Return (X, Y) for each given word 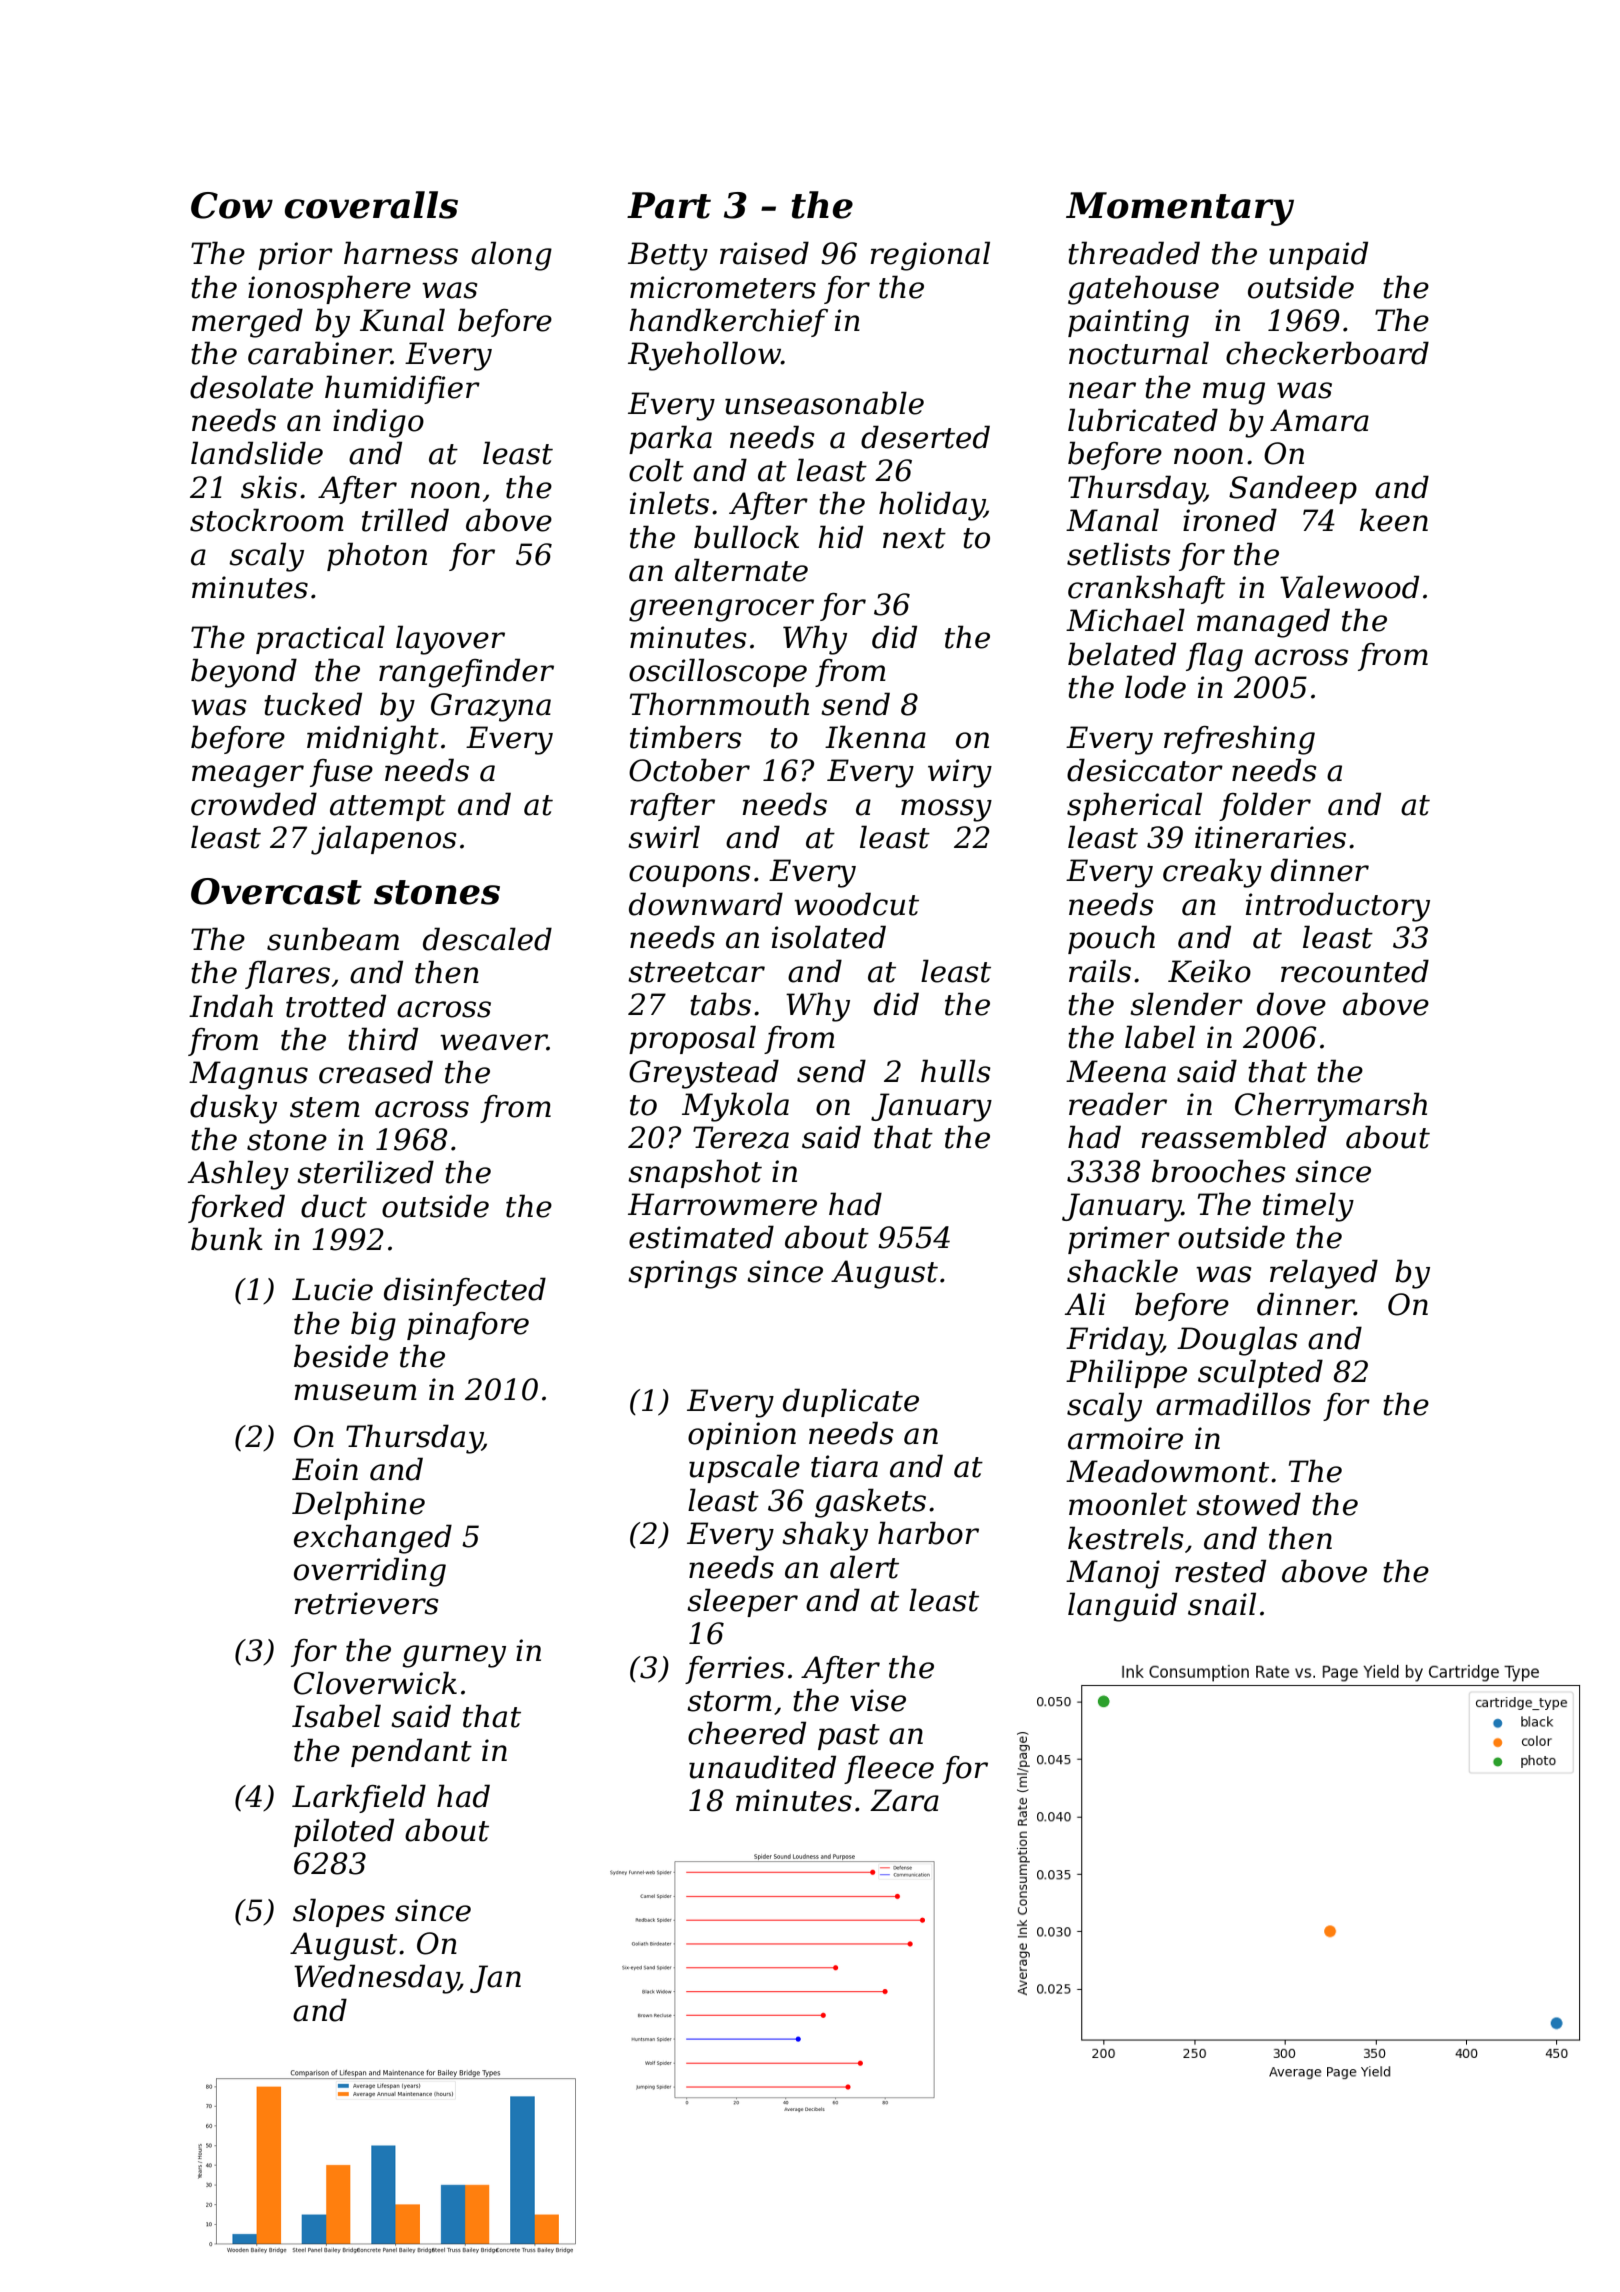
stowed (1248, 1504)
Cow (232, 205)
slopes (339, 1912)
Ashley (238, 1175)
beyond (244, 673)
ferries (735, 1670)
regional (930, 256)
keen (1394, 520)
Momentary (1180, 209)
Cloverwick (375, 1683)
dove (1291, 1004)
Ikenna (875, 737)
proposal (692, 1039)
